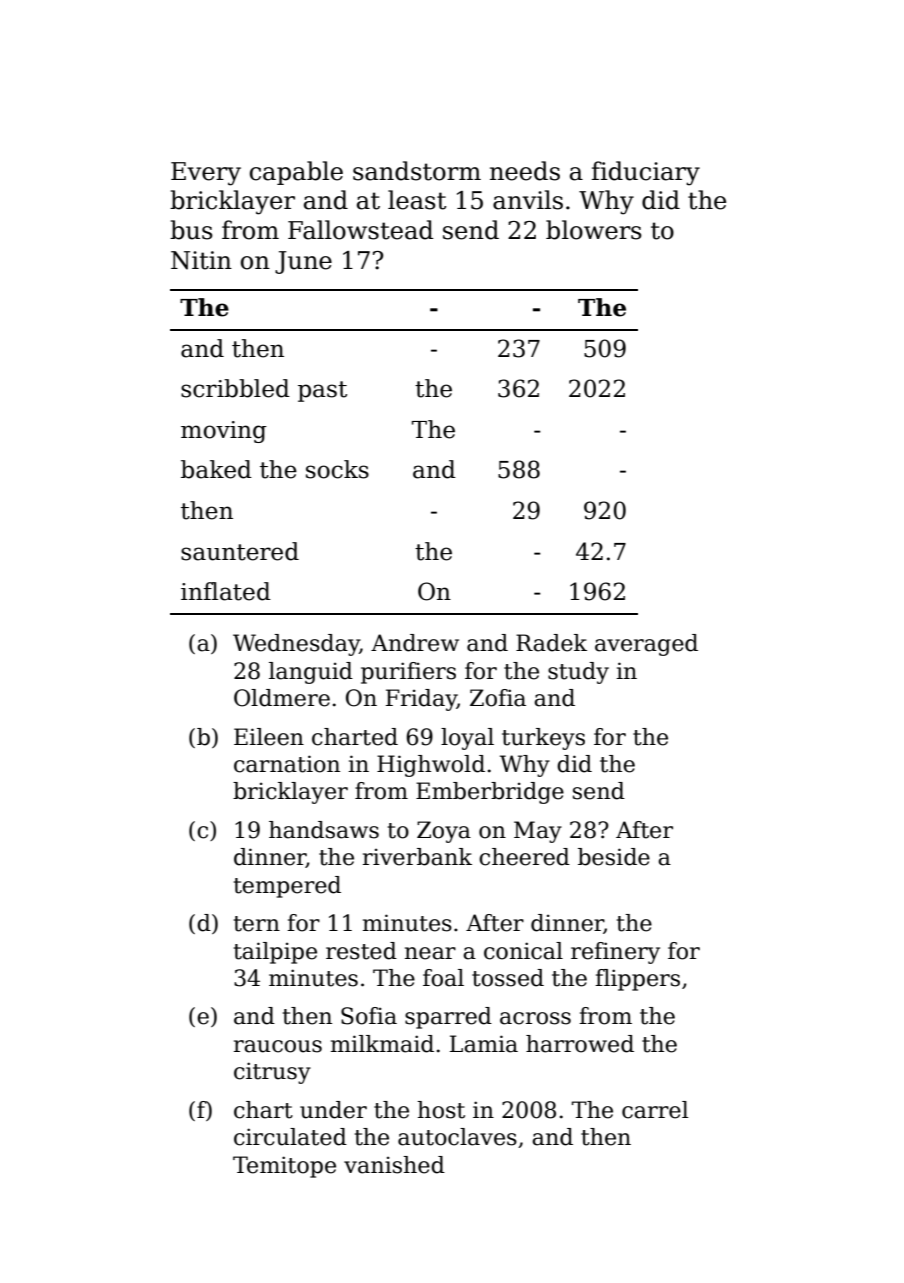 The image size is (904, 1283). What do you see at coordinates (614, 857) in the image?
I see `beside` at bounding box center [614, 857].
